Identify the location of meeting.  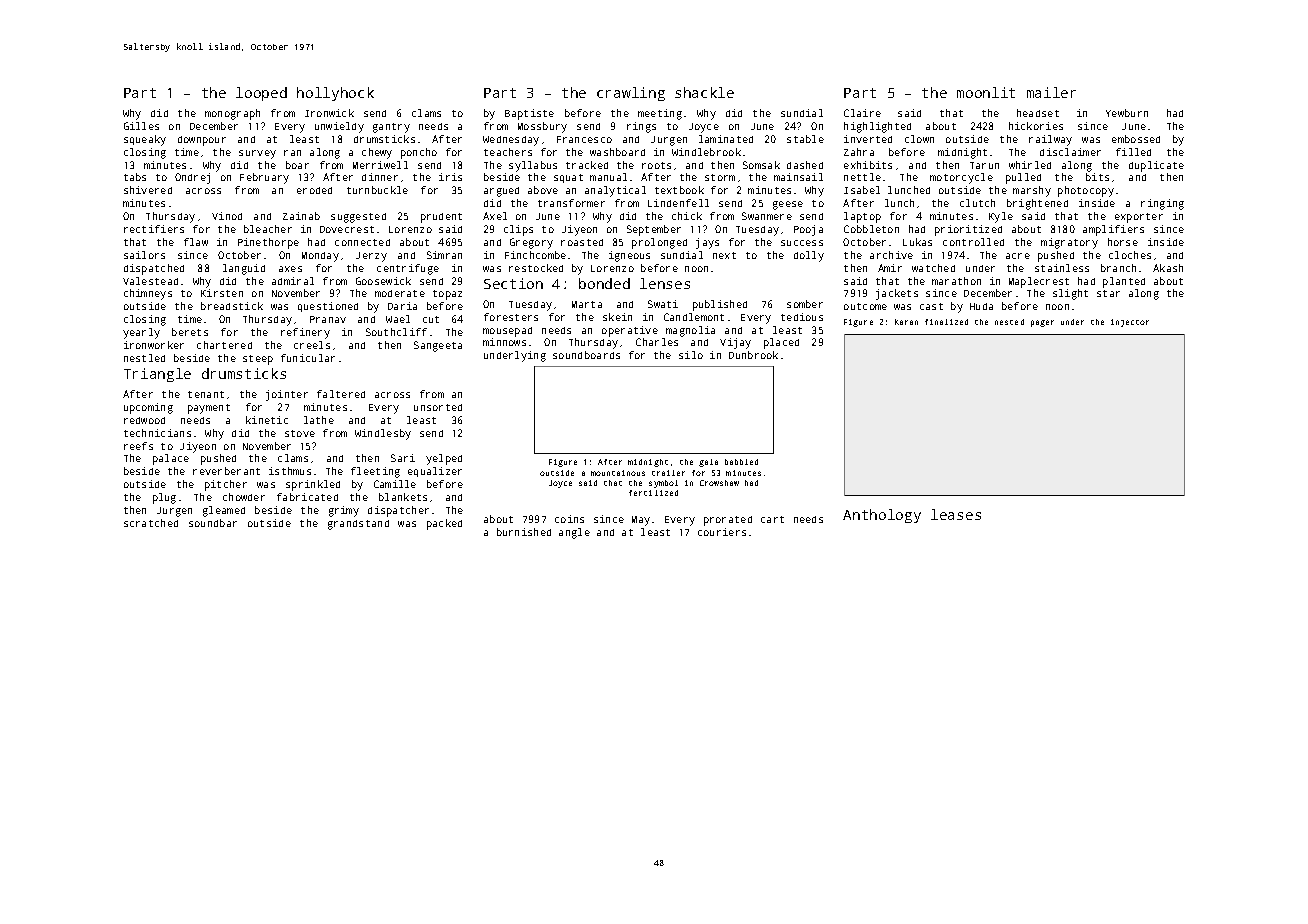
(660, 114).
